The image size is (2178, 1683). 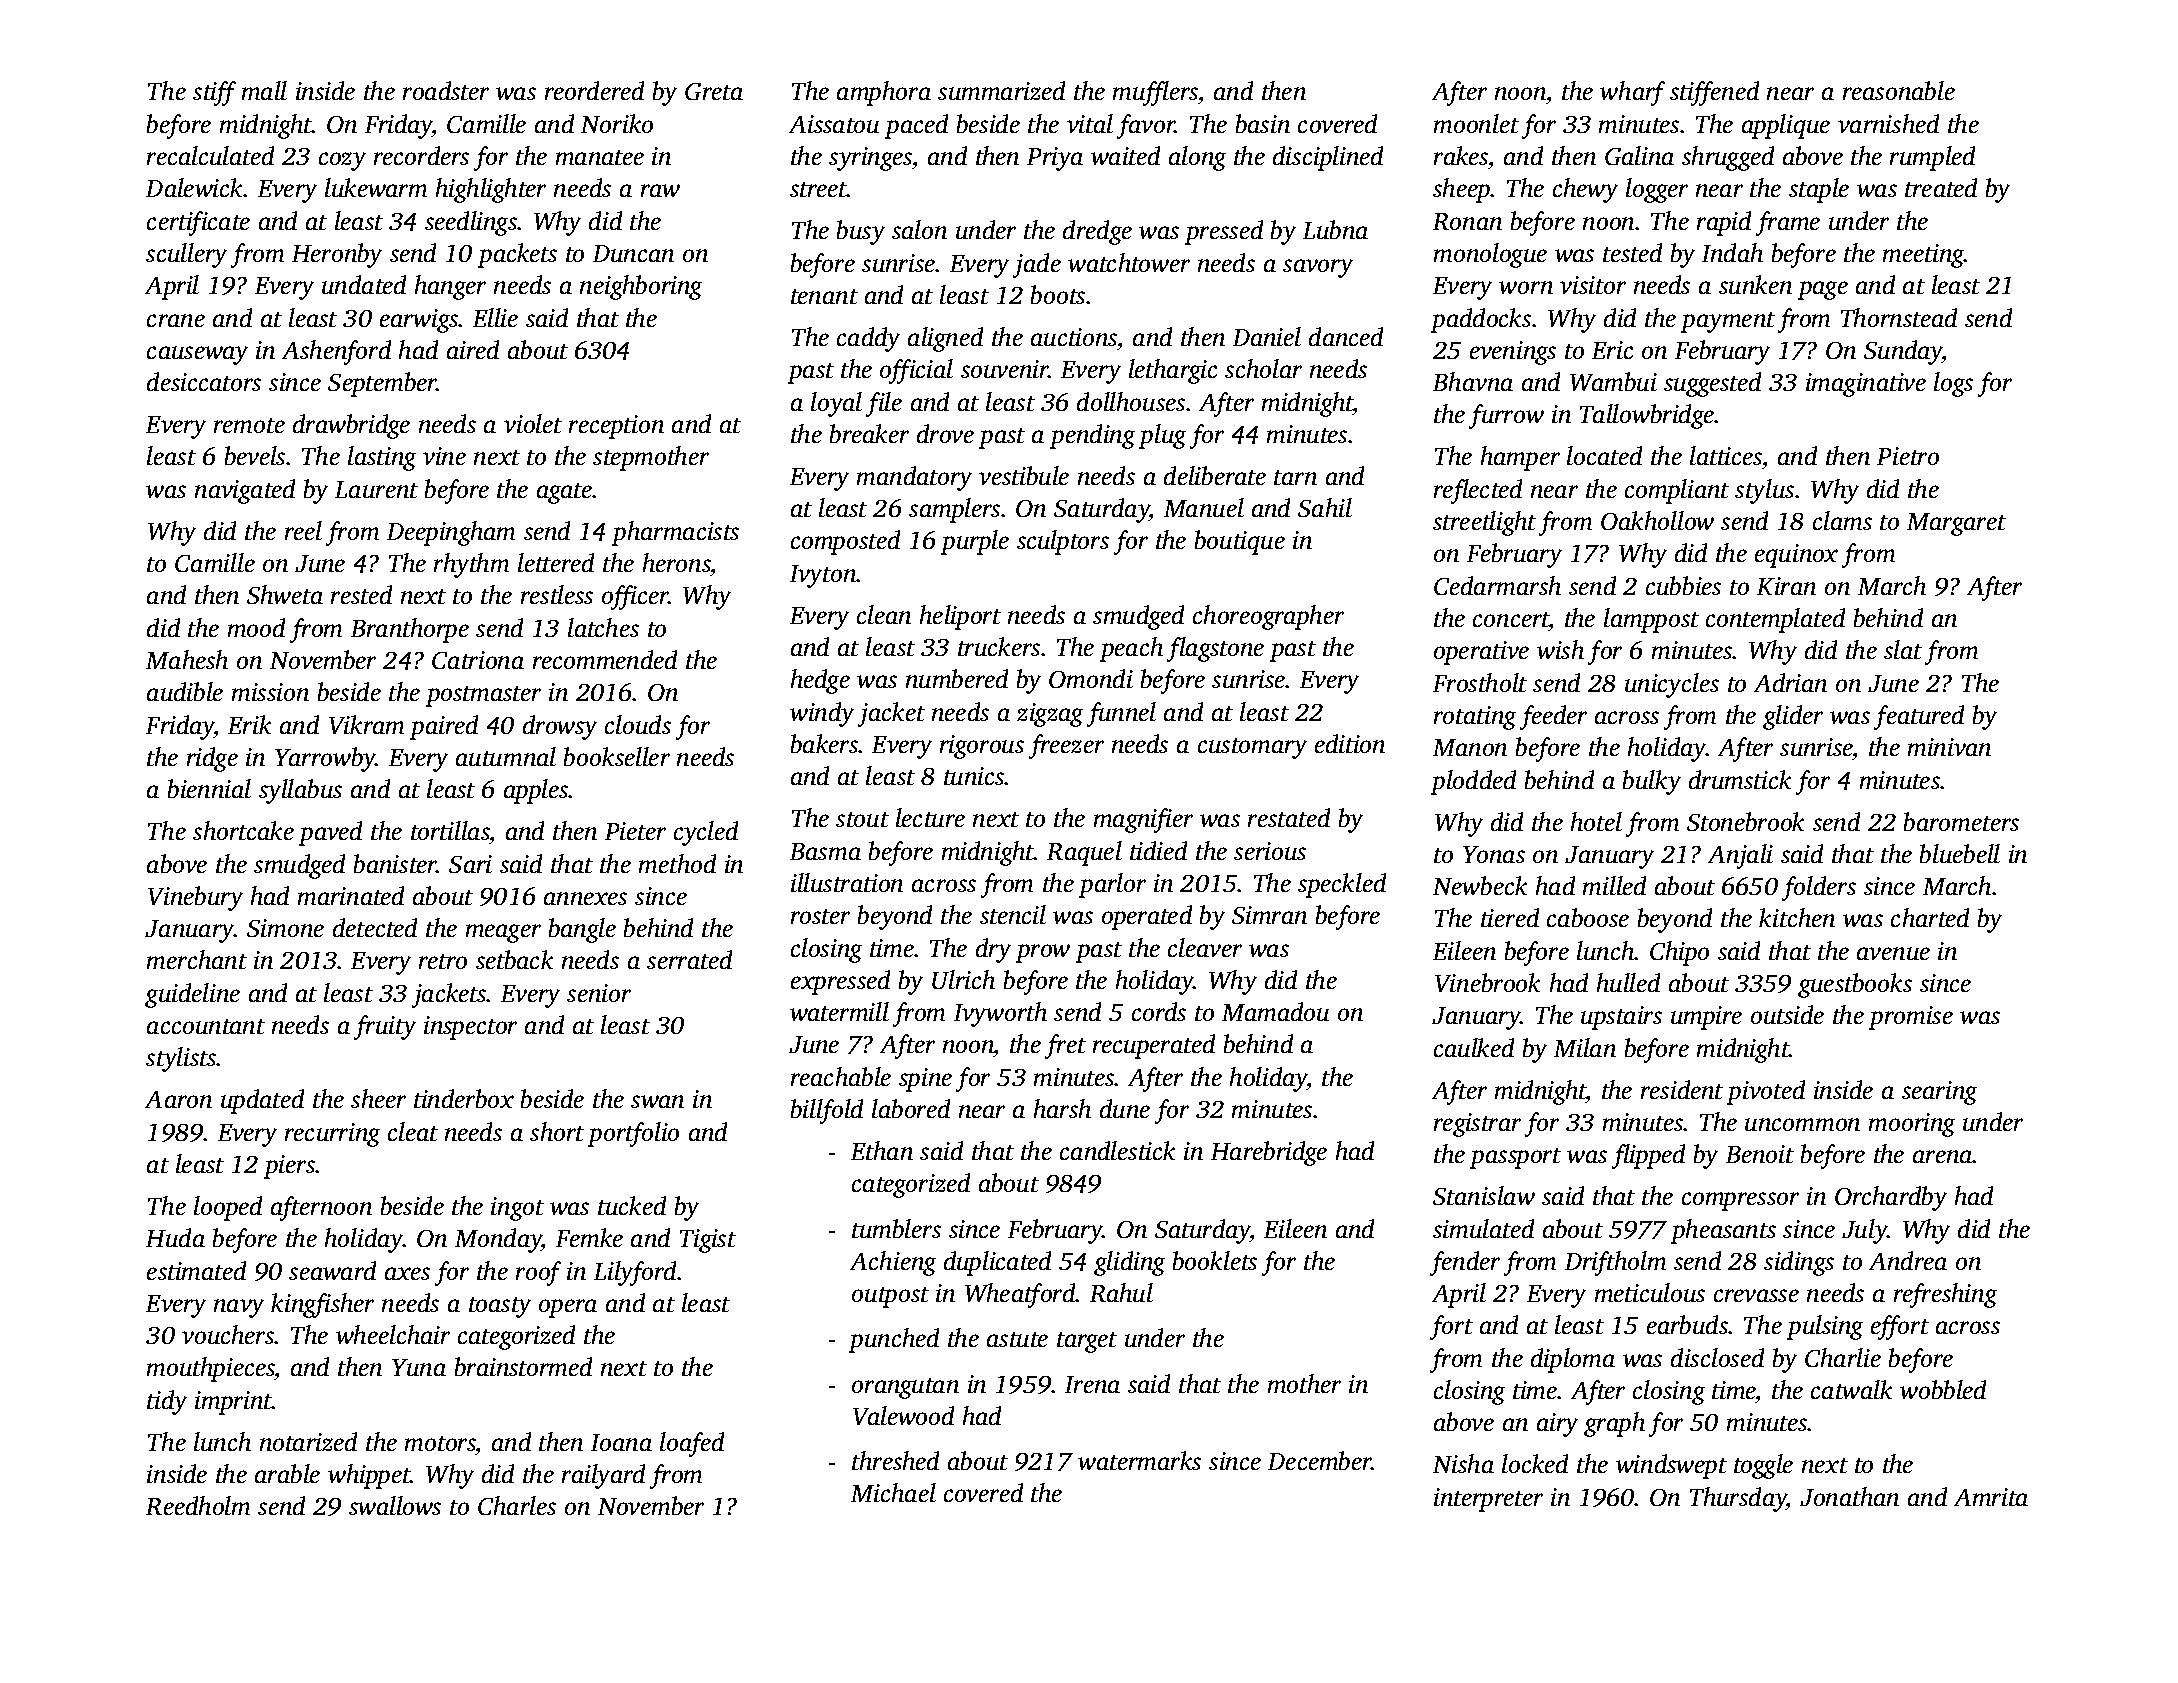 I want to click on lecture, so click(x=930, y=817).
